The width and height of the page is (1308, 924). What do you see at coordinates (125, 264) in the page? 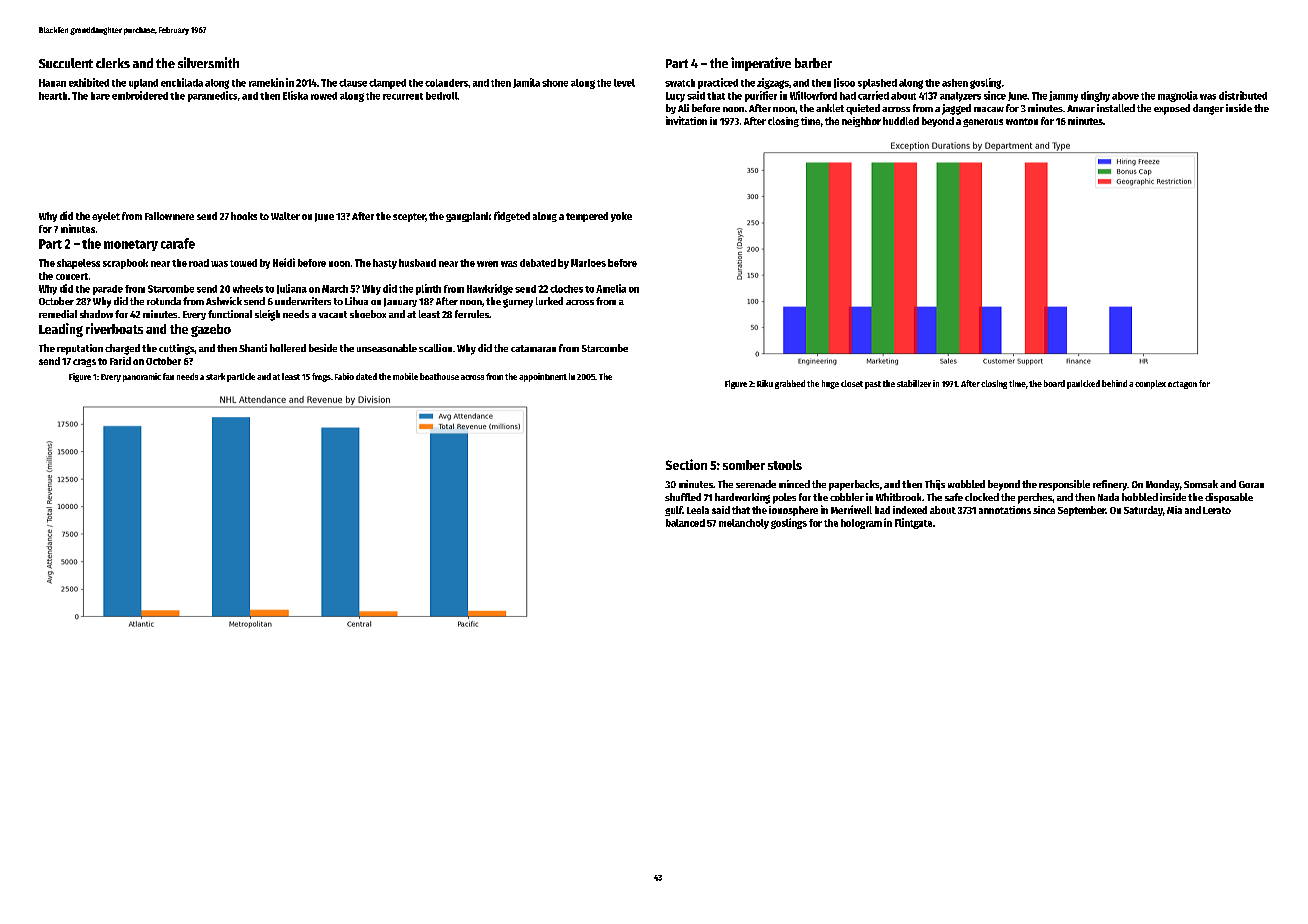
I see `scrapbook` at bounding box center [125, 264].
